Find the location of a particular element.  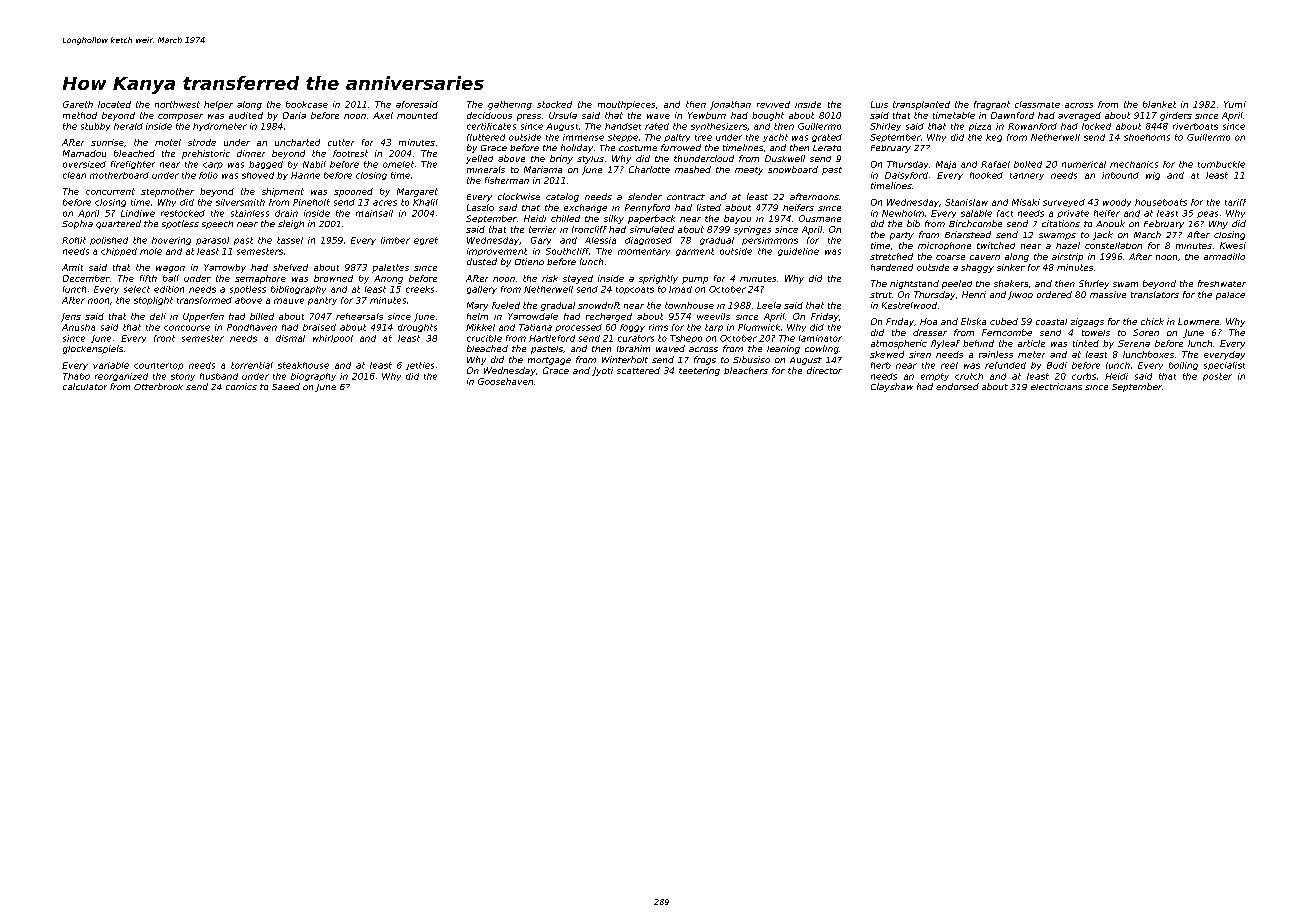

curators is located at coordinates (636, 338).
